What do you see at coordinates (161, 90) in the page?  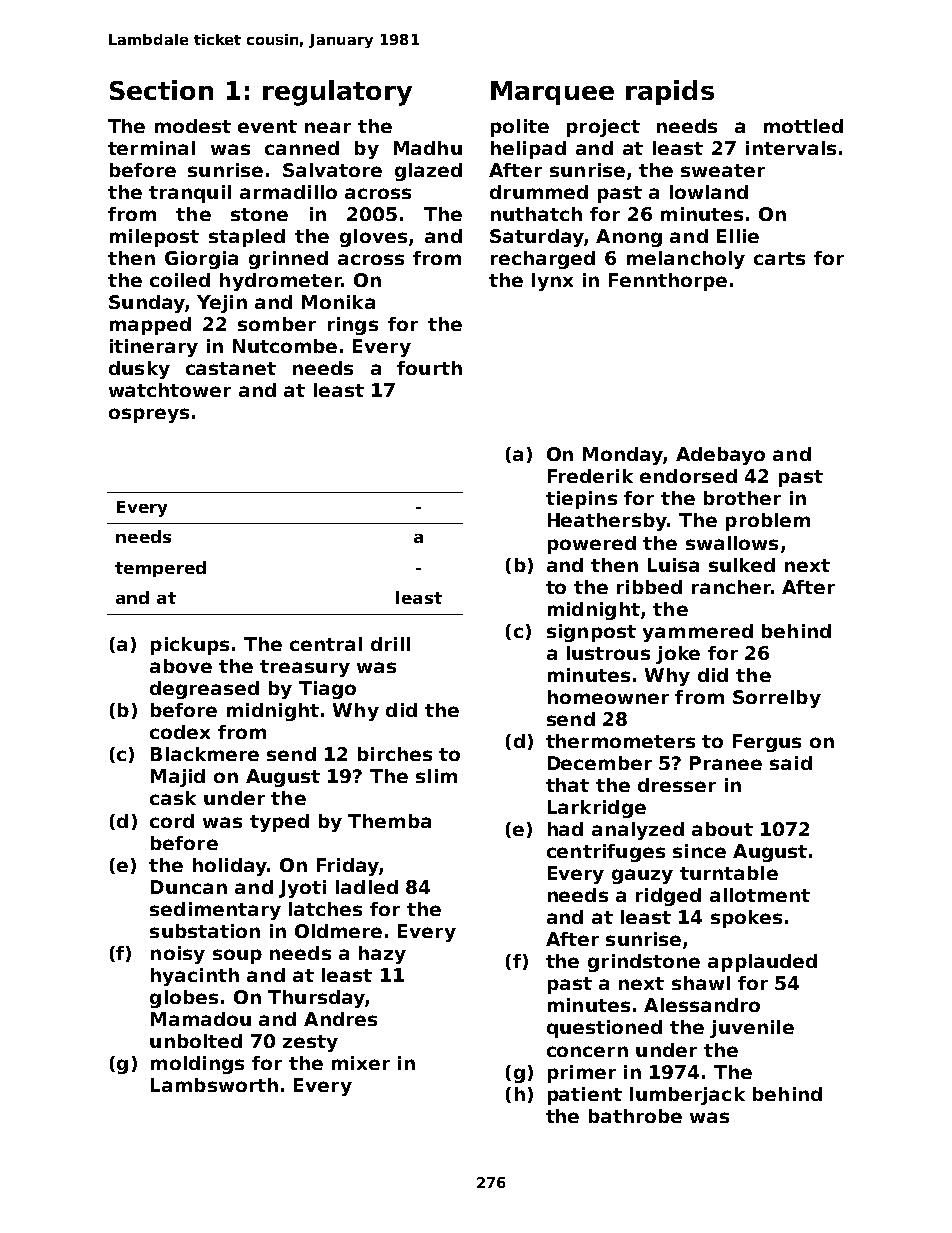 I see `Section` at bounding box center [161, 90].
